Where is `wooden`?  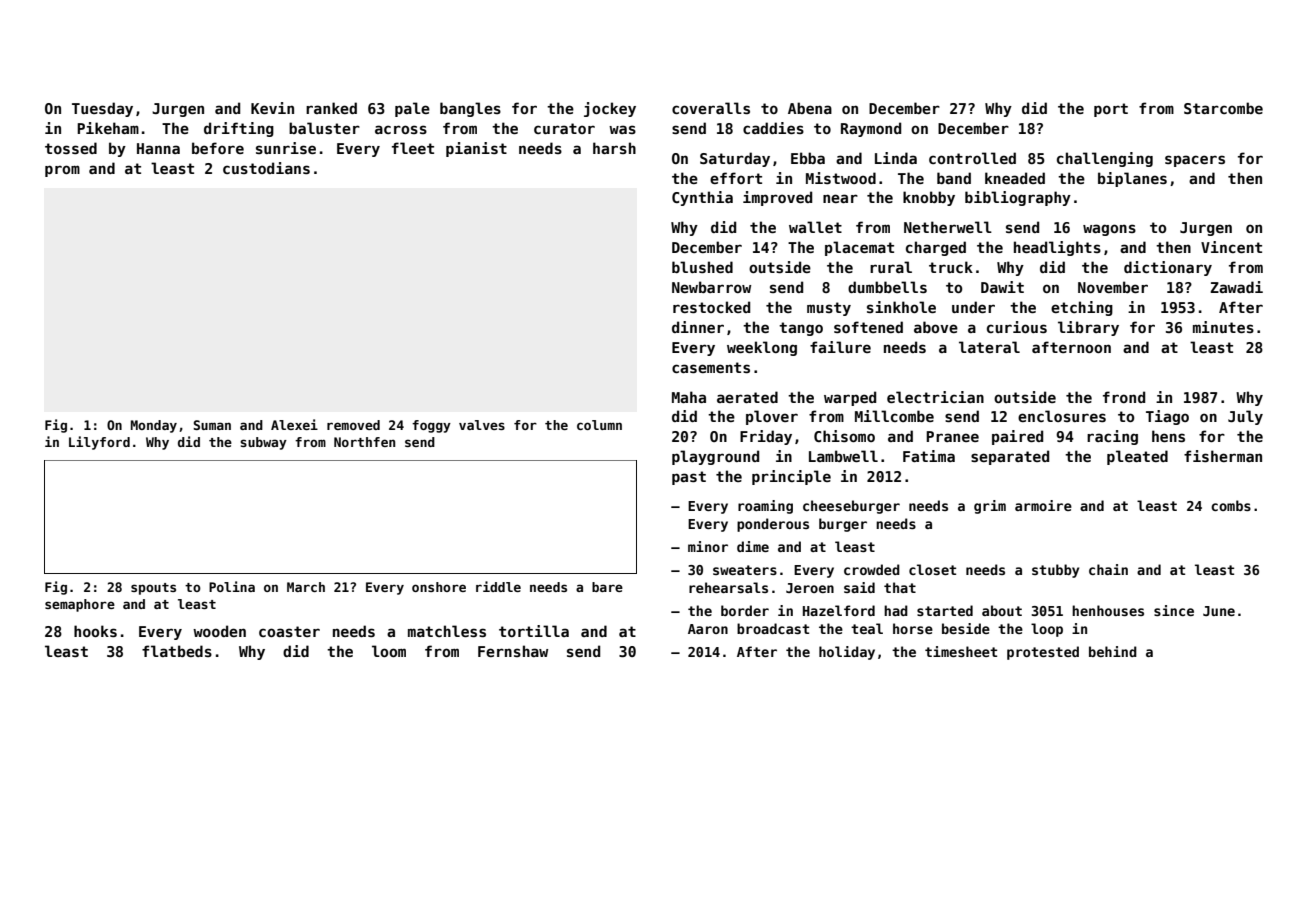 wooden is located at coordinates (219, 631).
